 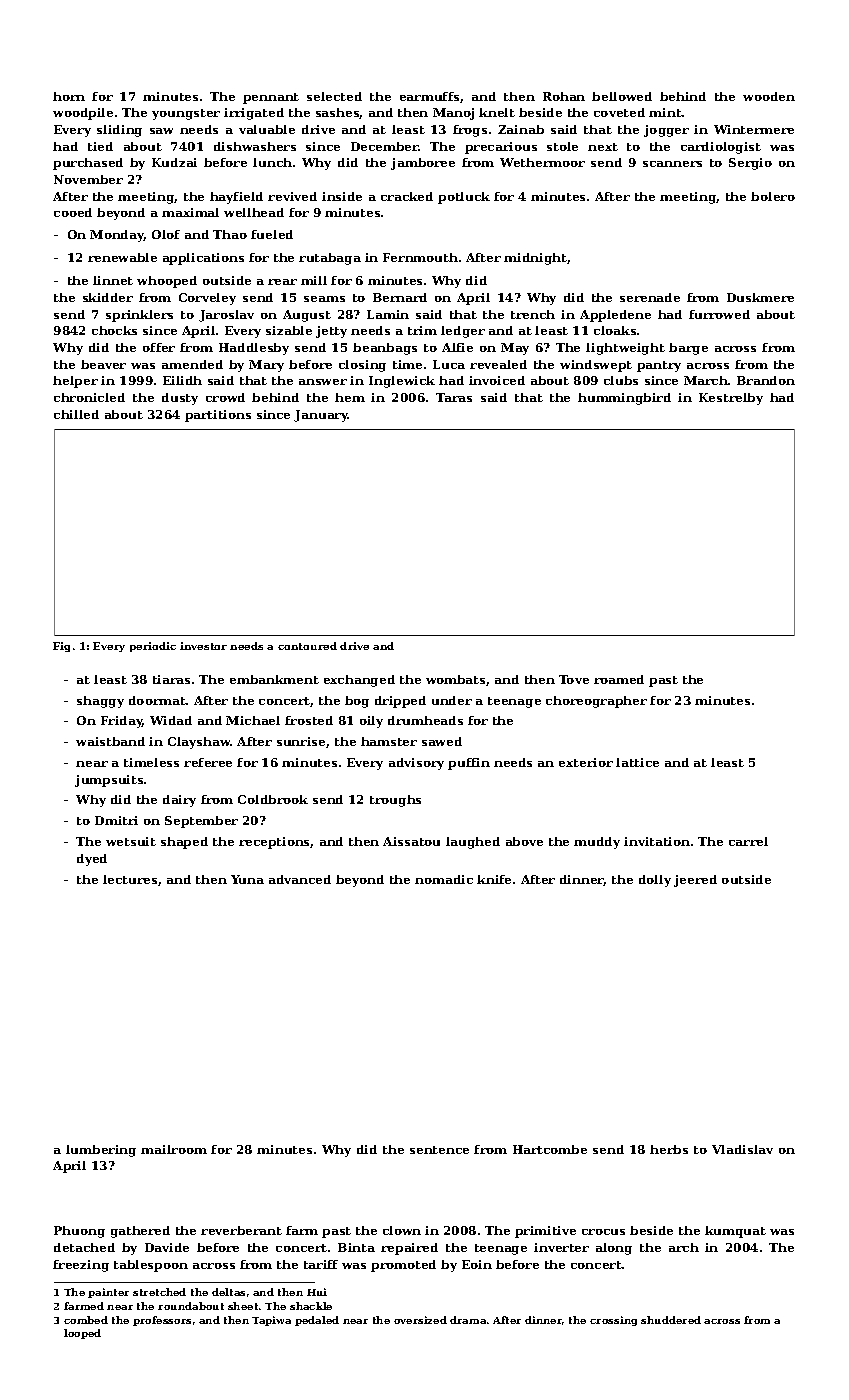 I want to click on drama, so click(x=468, y=1320).
